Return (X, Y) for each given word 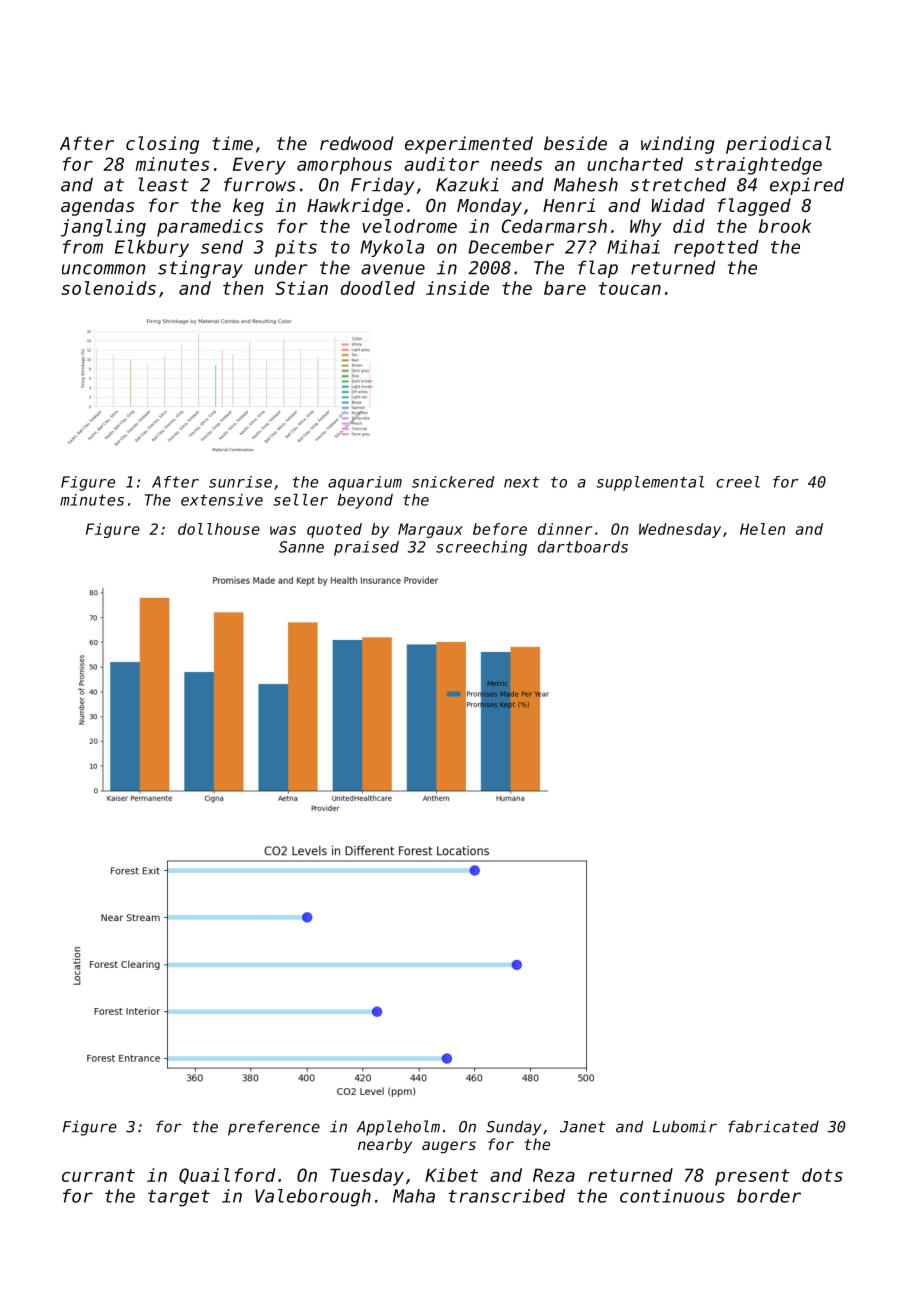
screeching (481, 548)
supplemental (650, 483)
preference (274, 1128)
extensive (222, 500)
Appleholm (398, 1128)
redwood (356, 143)
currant (98, 1175)
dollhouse (219, 529)
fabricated (773, 1126)
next (522, 482)
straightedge (758, 166)
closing (162, 145)
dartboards (583, 547)
